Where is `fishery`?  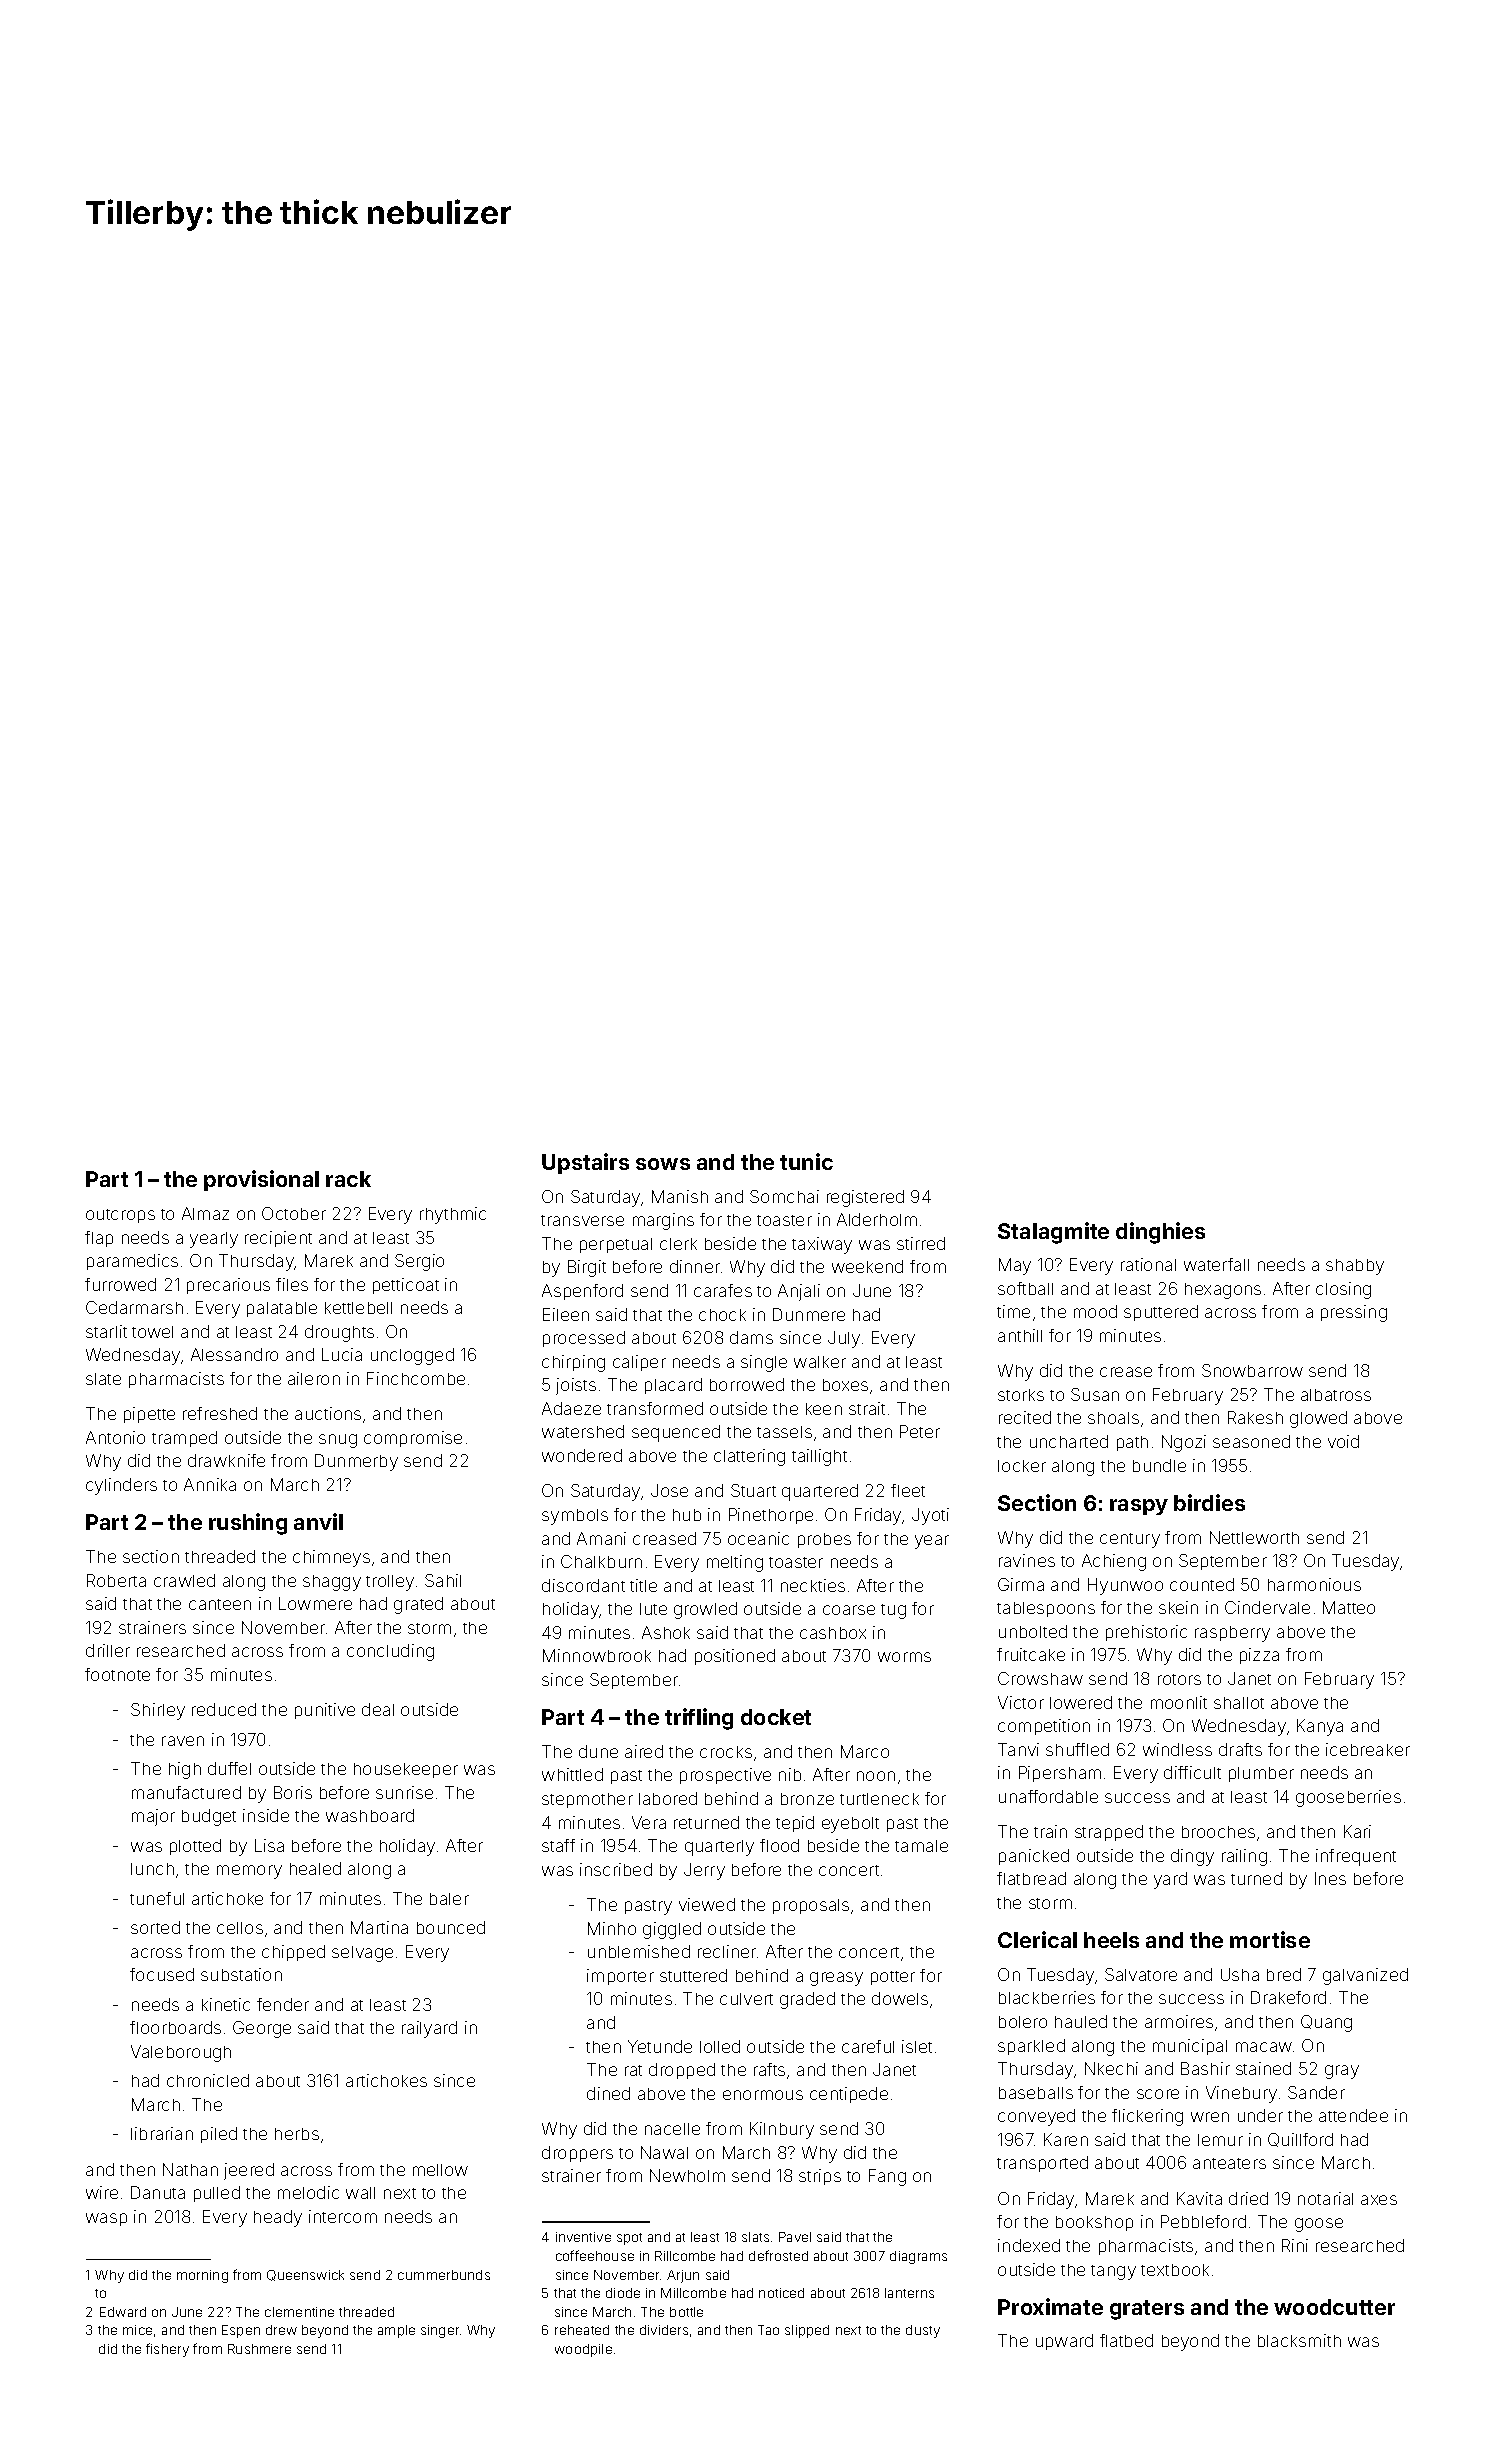 fishery is located at coordinates (167, 2350).
